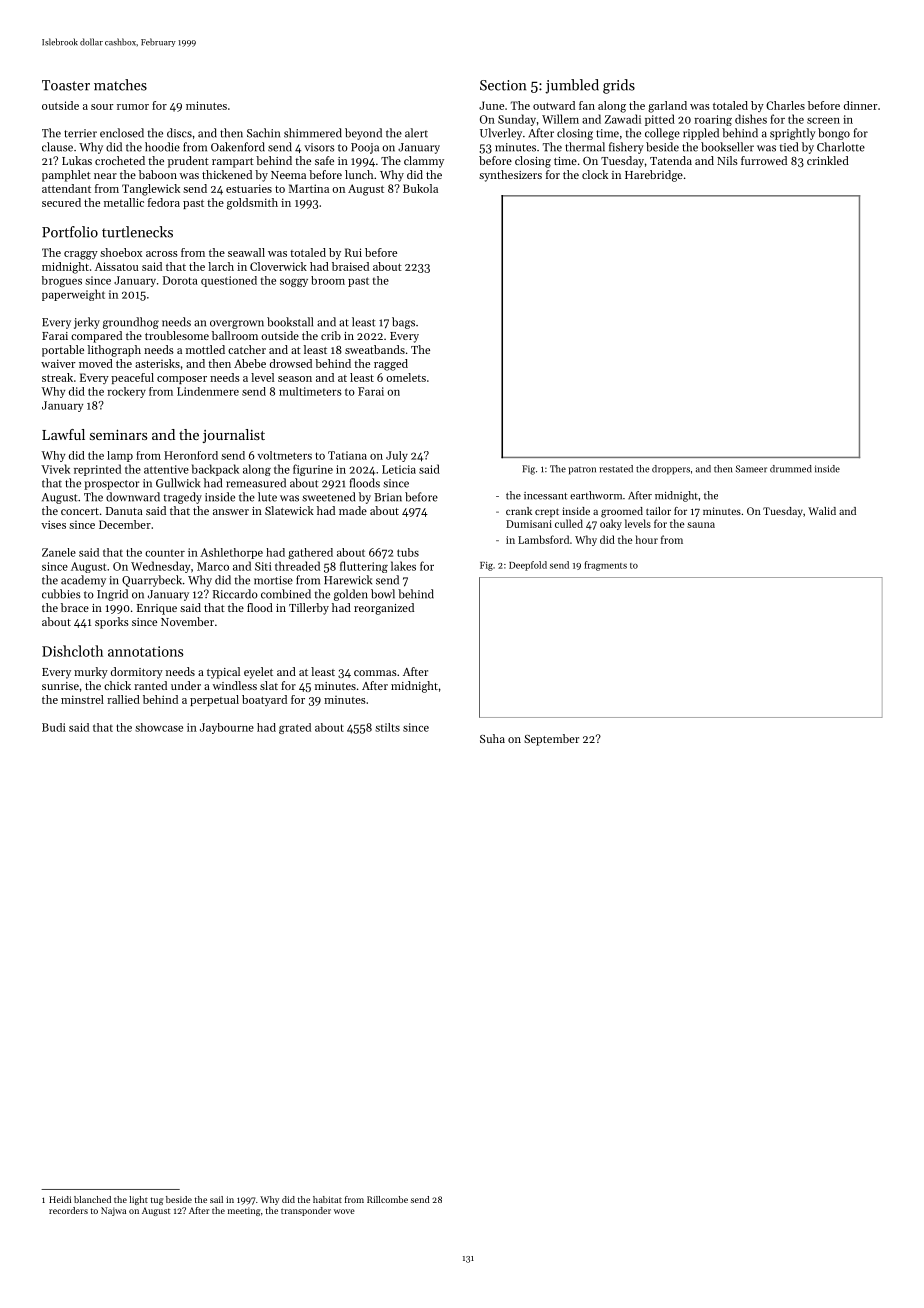 This image has height=1308, width=924. What do you see at coordinates (120, 85) in the image?
I see `matches` at bounding box center [120, 85].
